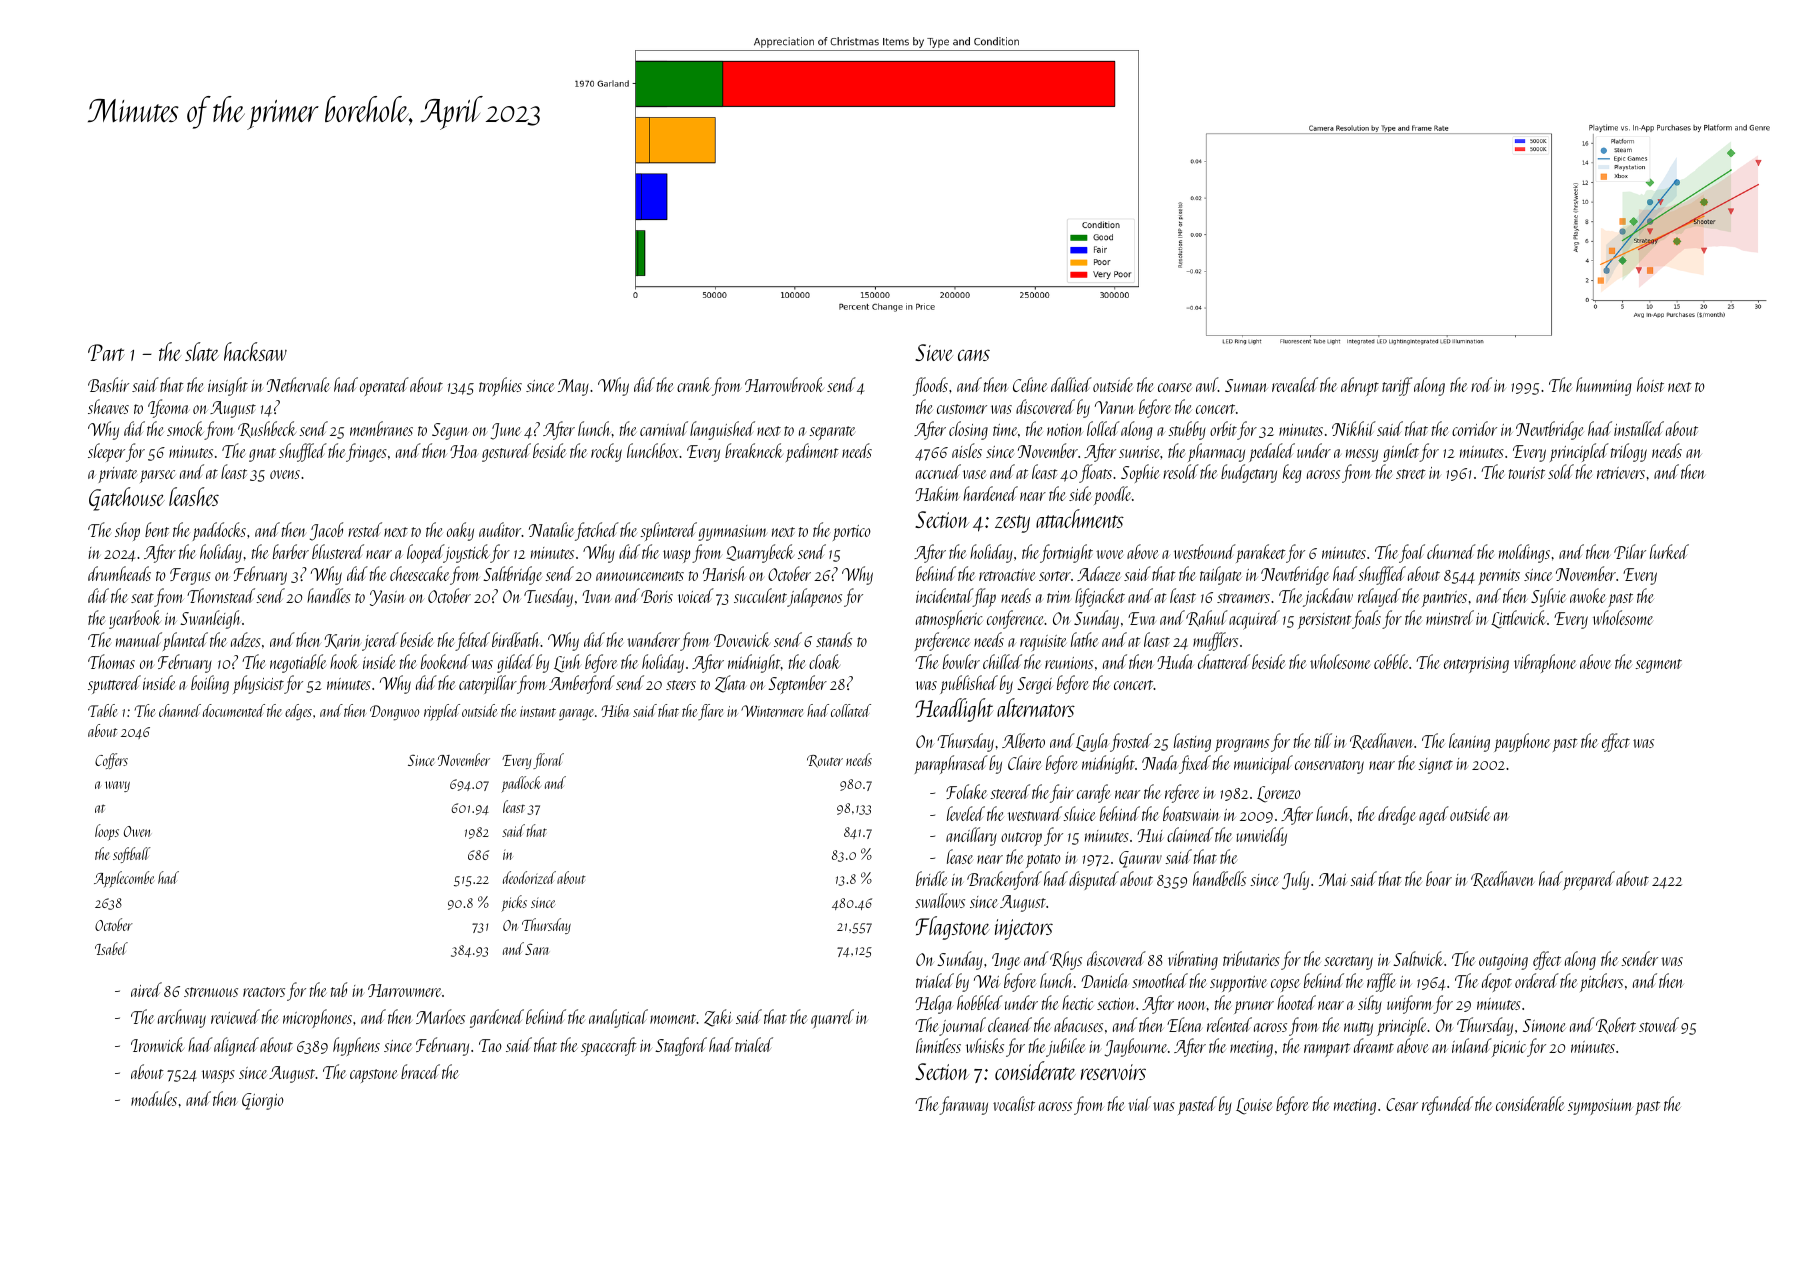 Image resolution: width=1795 pixels, height=1270 pixels. Describe the element at coordinates (1021, 839) in the document. I see `outcrop` at that location.
